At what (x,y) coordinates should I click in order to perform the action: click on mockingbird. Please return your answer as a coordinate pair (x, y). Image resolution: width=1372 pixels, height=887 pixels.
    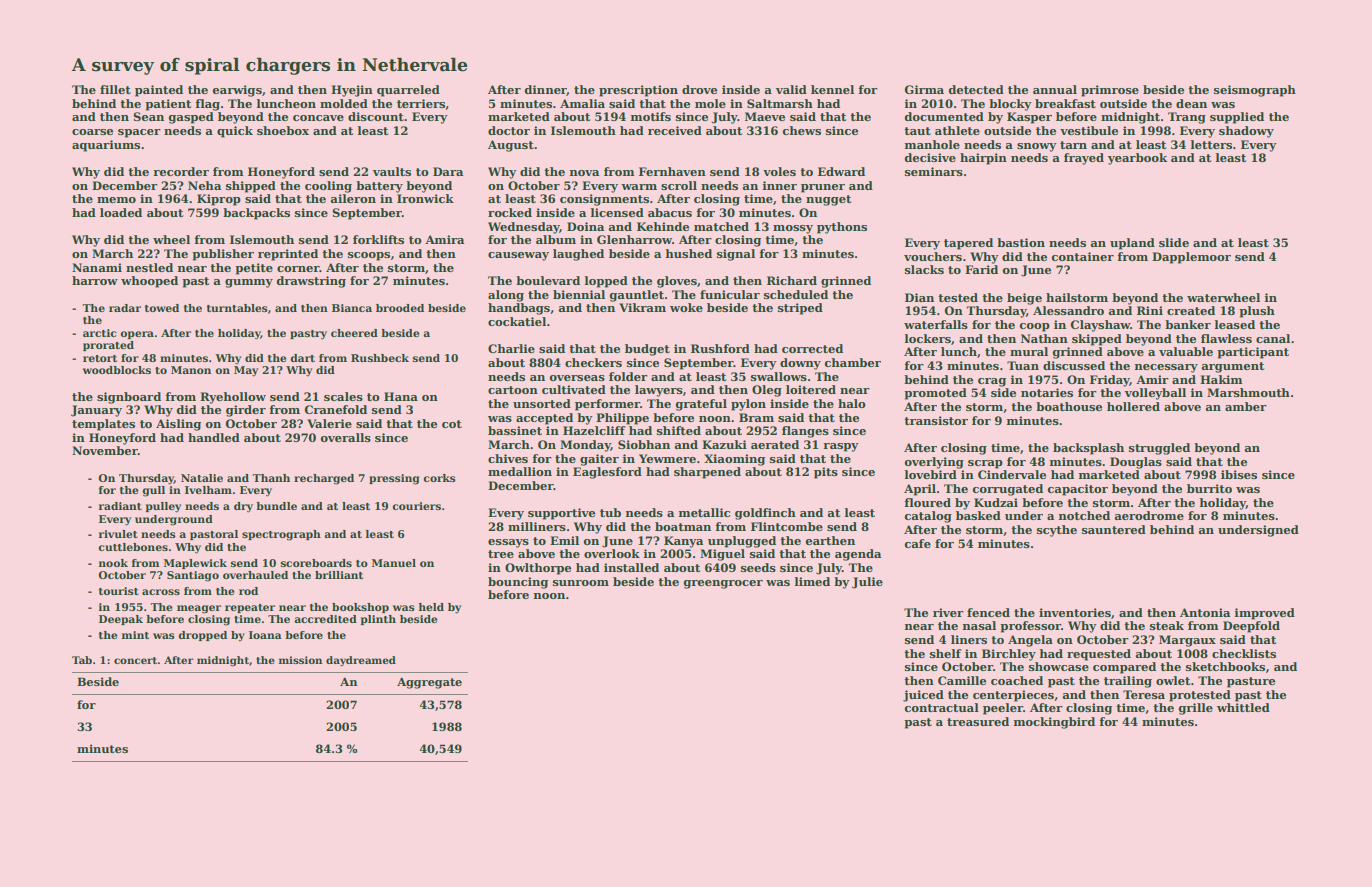
    Looking at the image, I should click on (1054, 723).
